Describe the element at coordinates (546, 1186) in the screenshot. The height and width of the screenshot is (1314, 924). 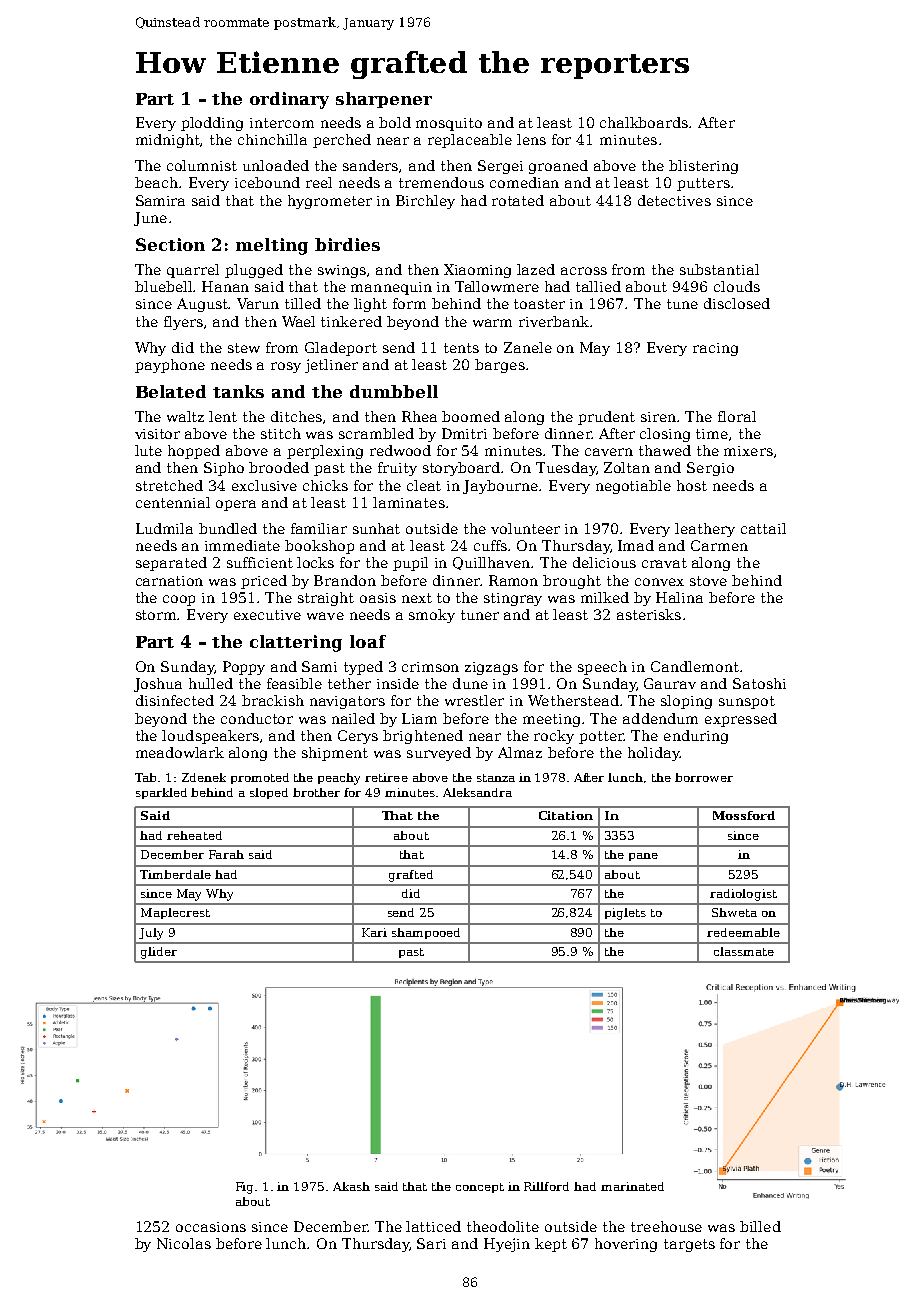
I see `Rillford` at that location.
